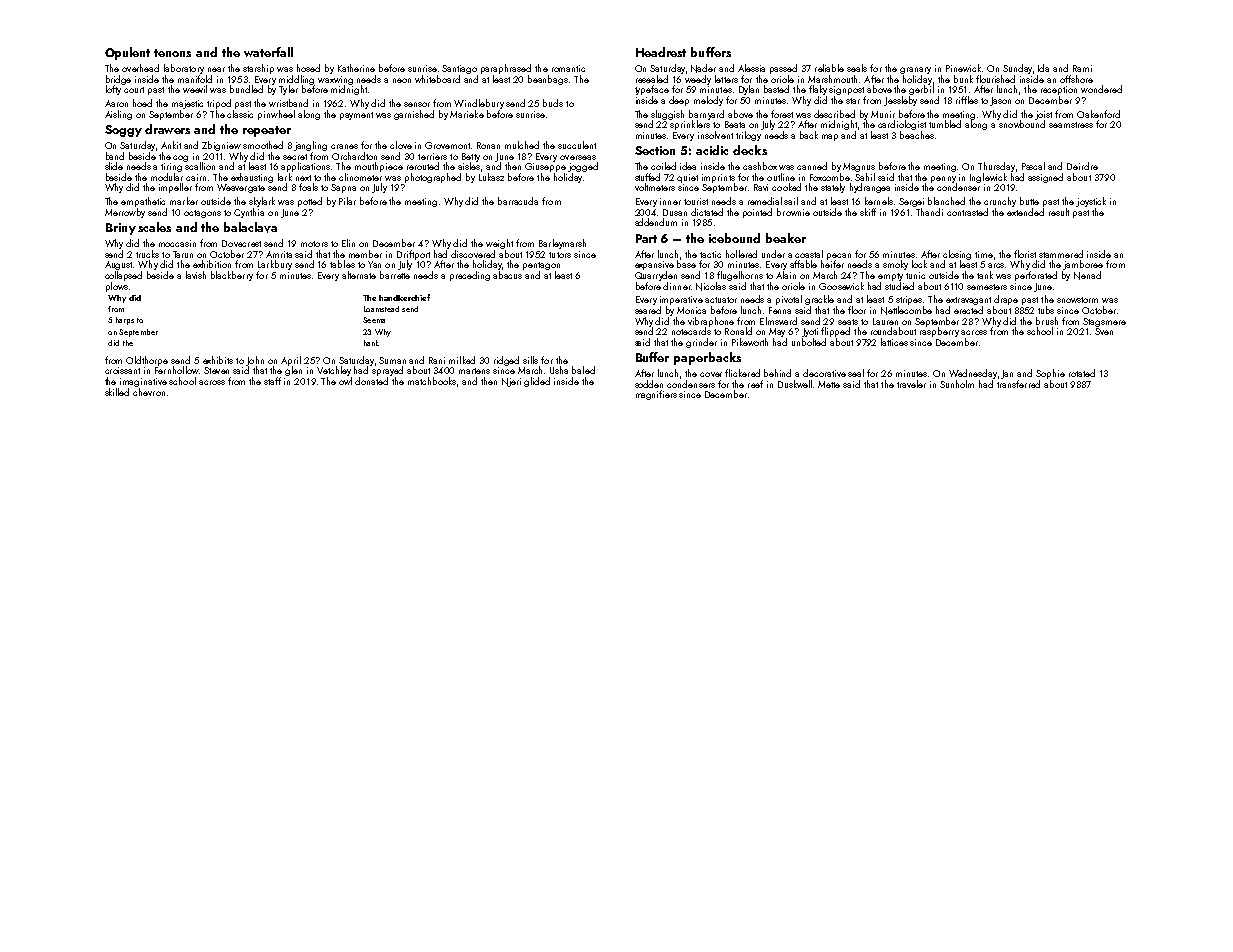 This screenshot has width=1233, height=952. Describe the element at coordinates (749, 90) in the screenshot. I see `Dylan` at that location.
